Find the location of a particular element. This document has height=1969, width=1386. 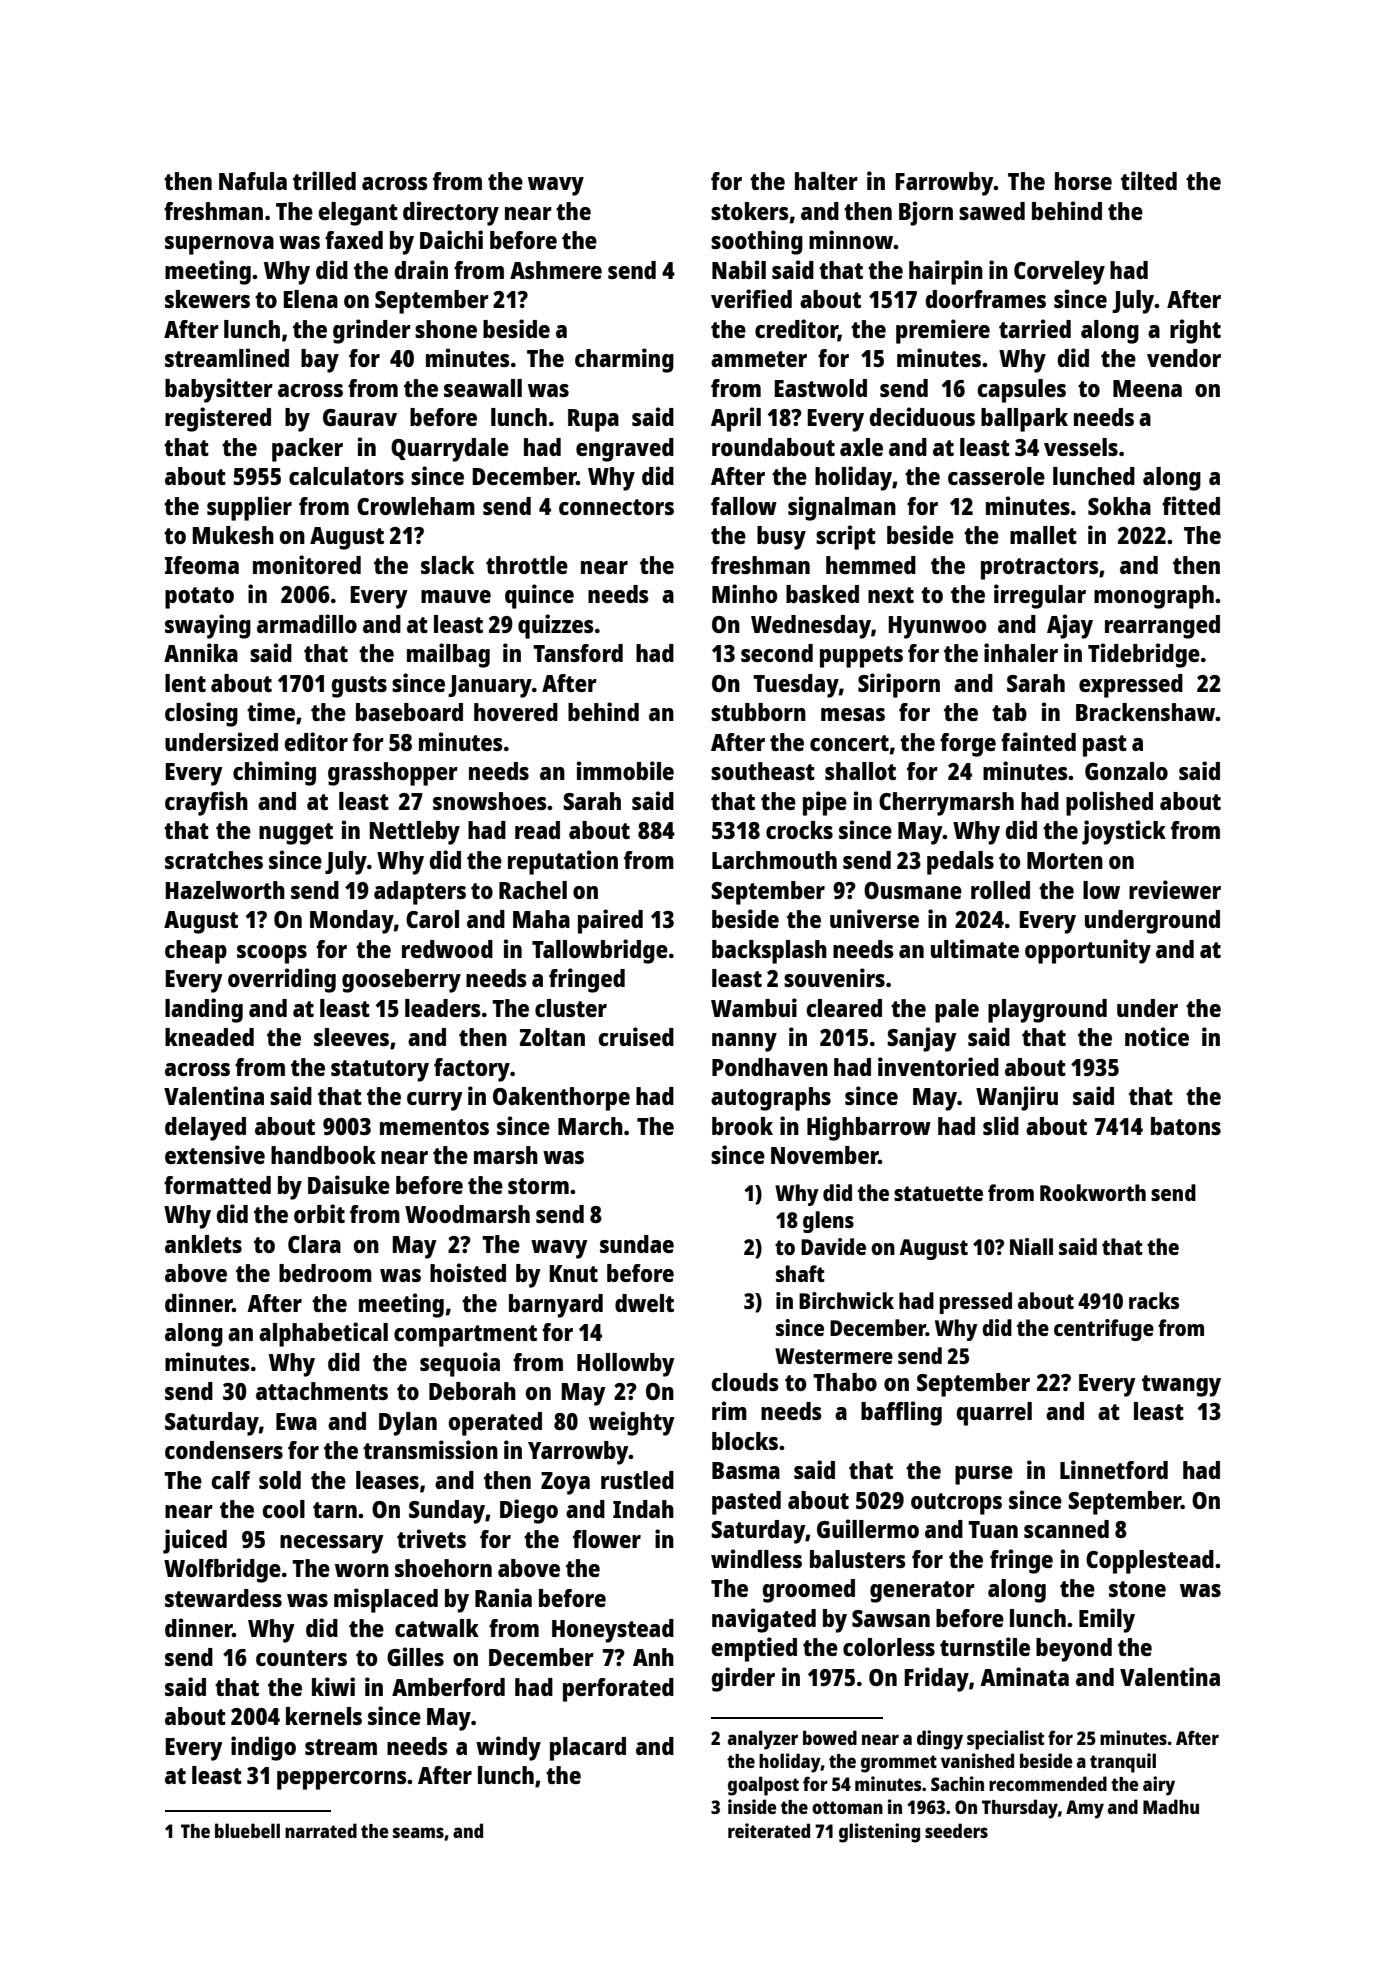

Ashmere is located at coordinates (556, 270).
